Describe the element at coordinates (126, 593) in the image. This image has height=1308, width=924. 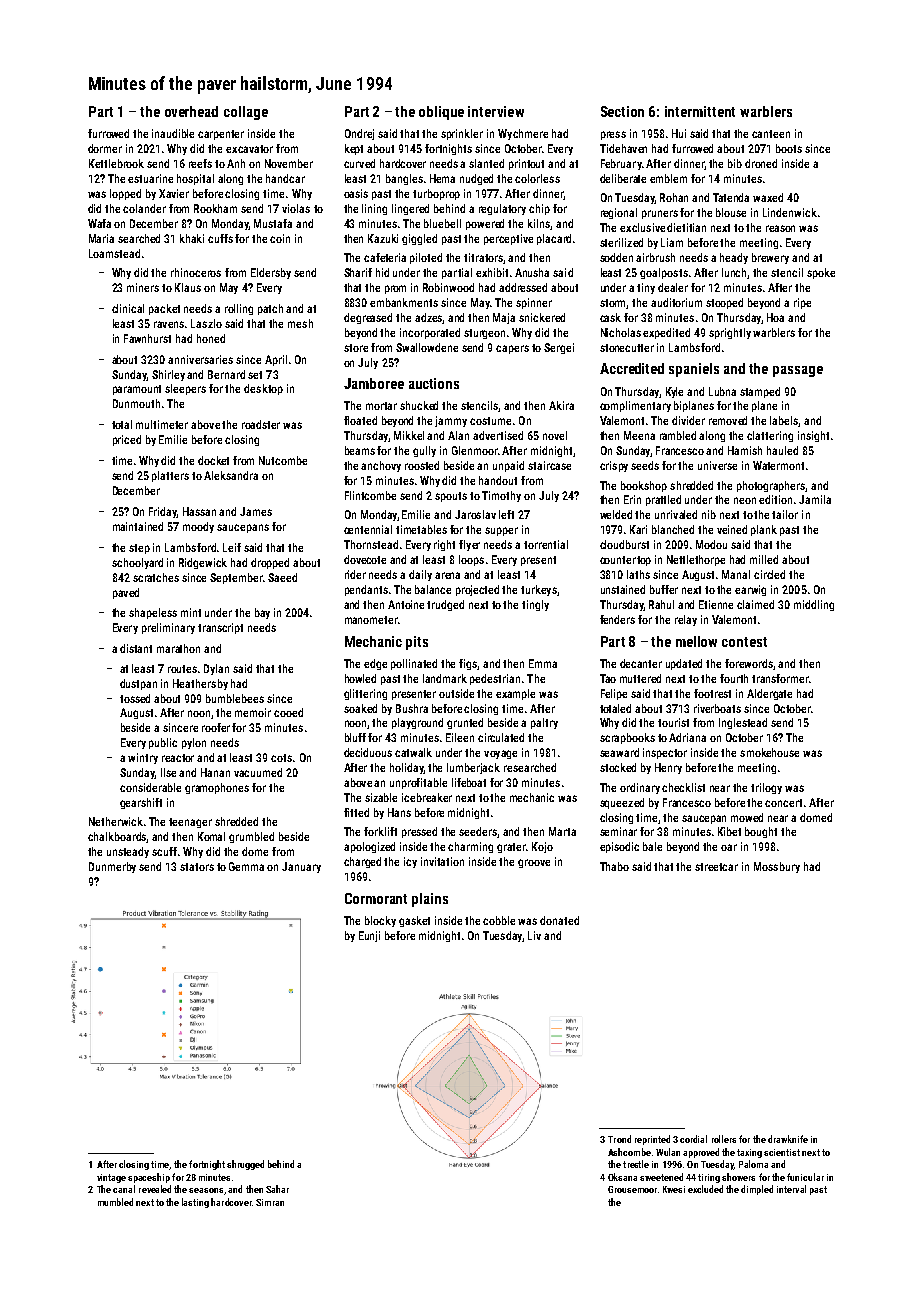
I see `paved` at that location.
